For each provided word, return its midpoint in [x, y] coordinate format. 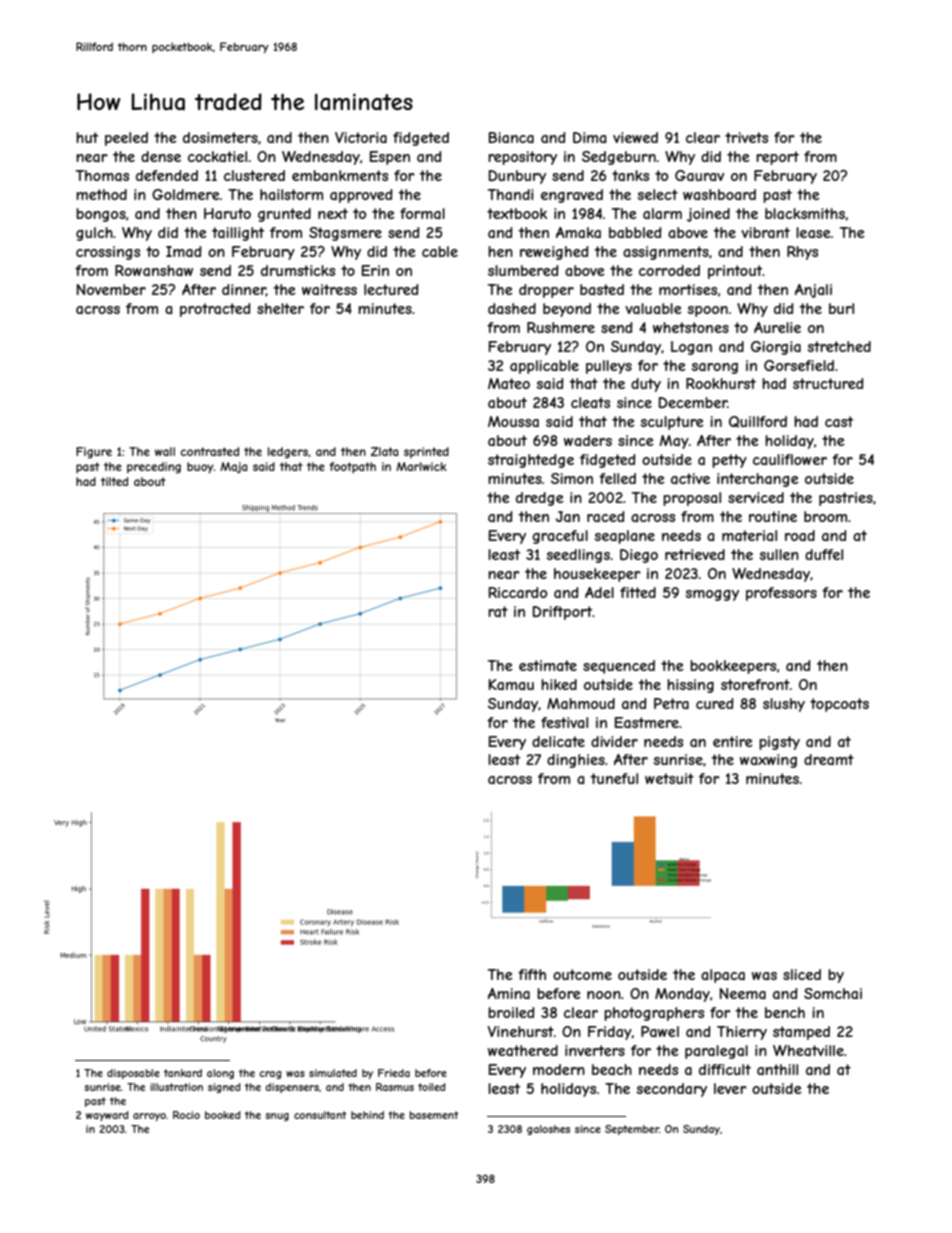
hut [87, 137]
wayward [107, 1116]
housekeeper [597, 575]
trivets [746, 137]
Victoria [361, 137]
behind [367, 1115]
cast [839, 421]
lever [730, 1088]
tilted [114, 481]
